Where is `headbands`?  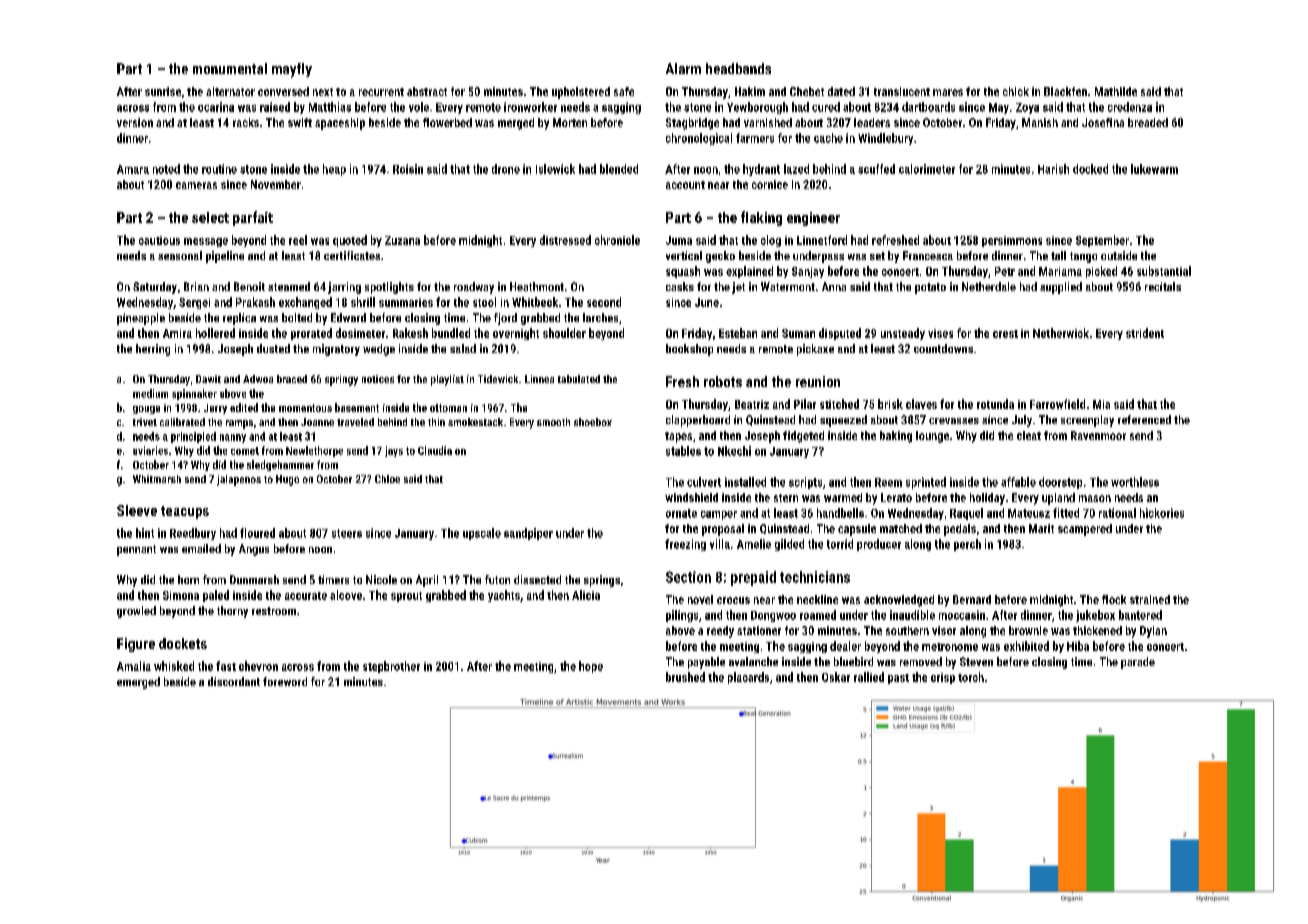 headbands is located at coordinates (738, 68).
